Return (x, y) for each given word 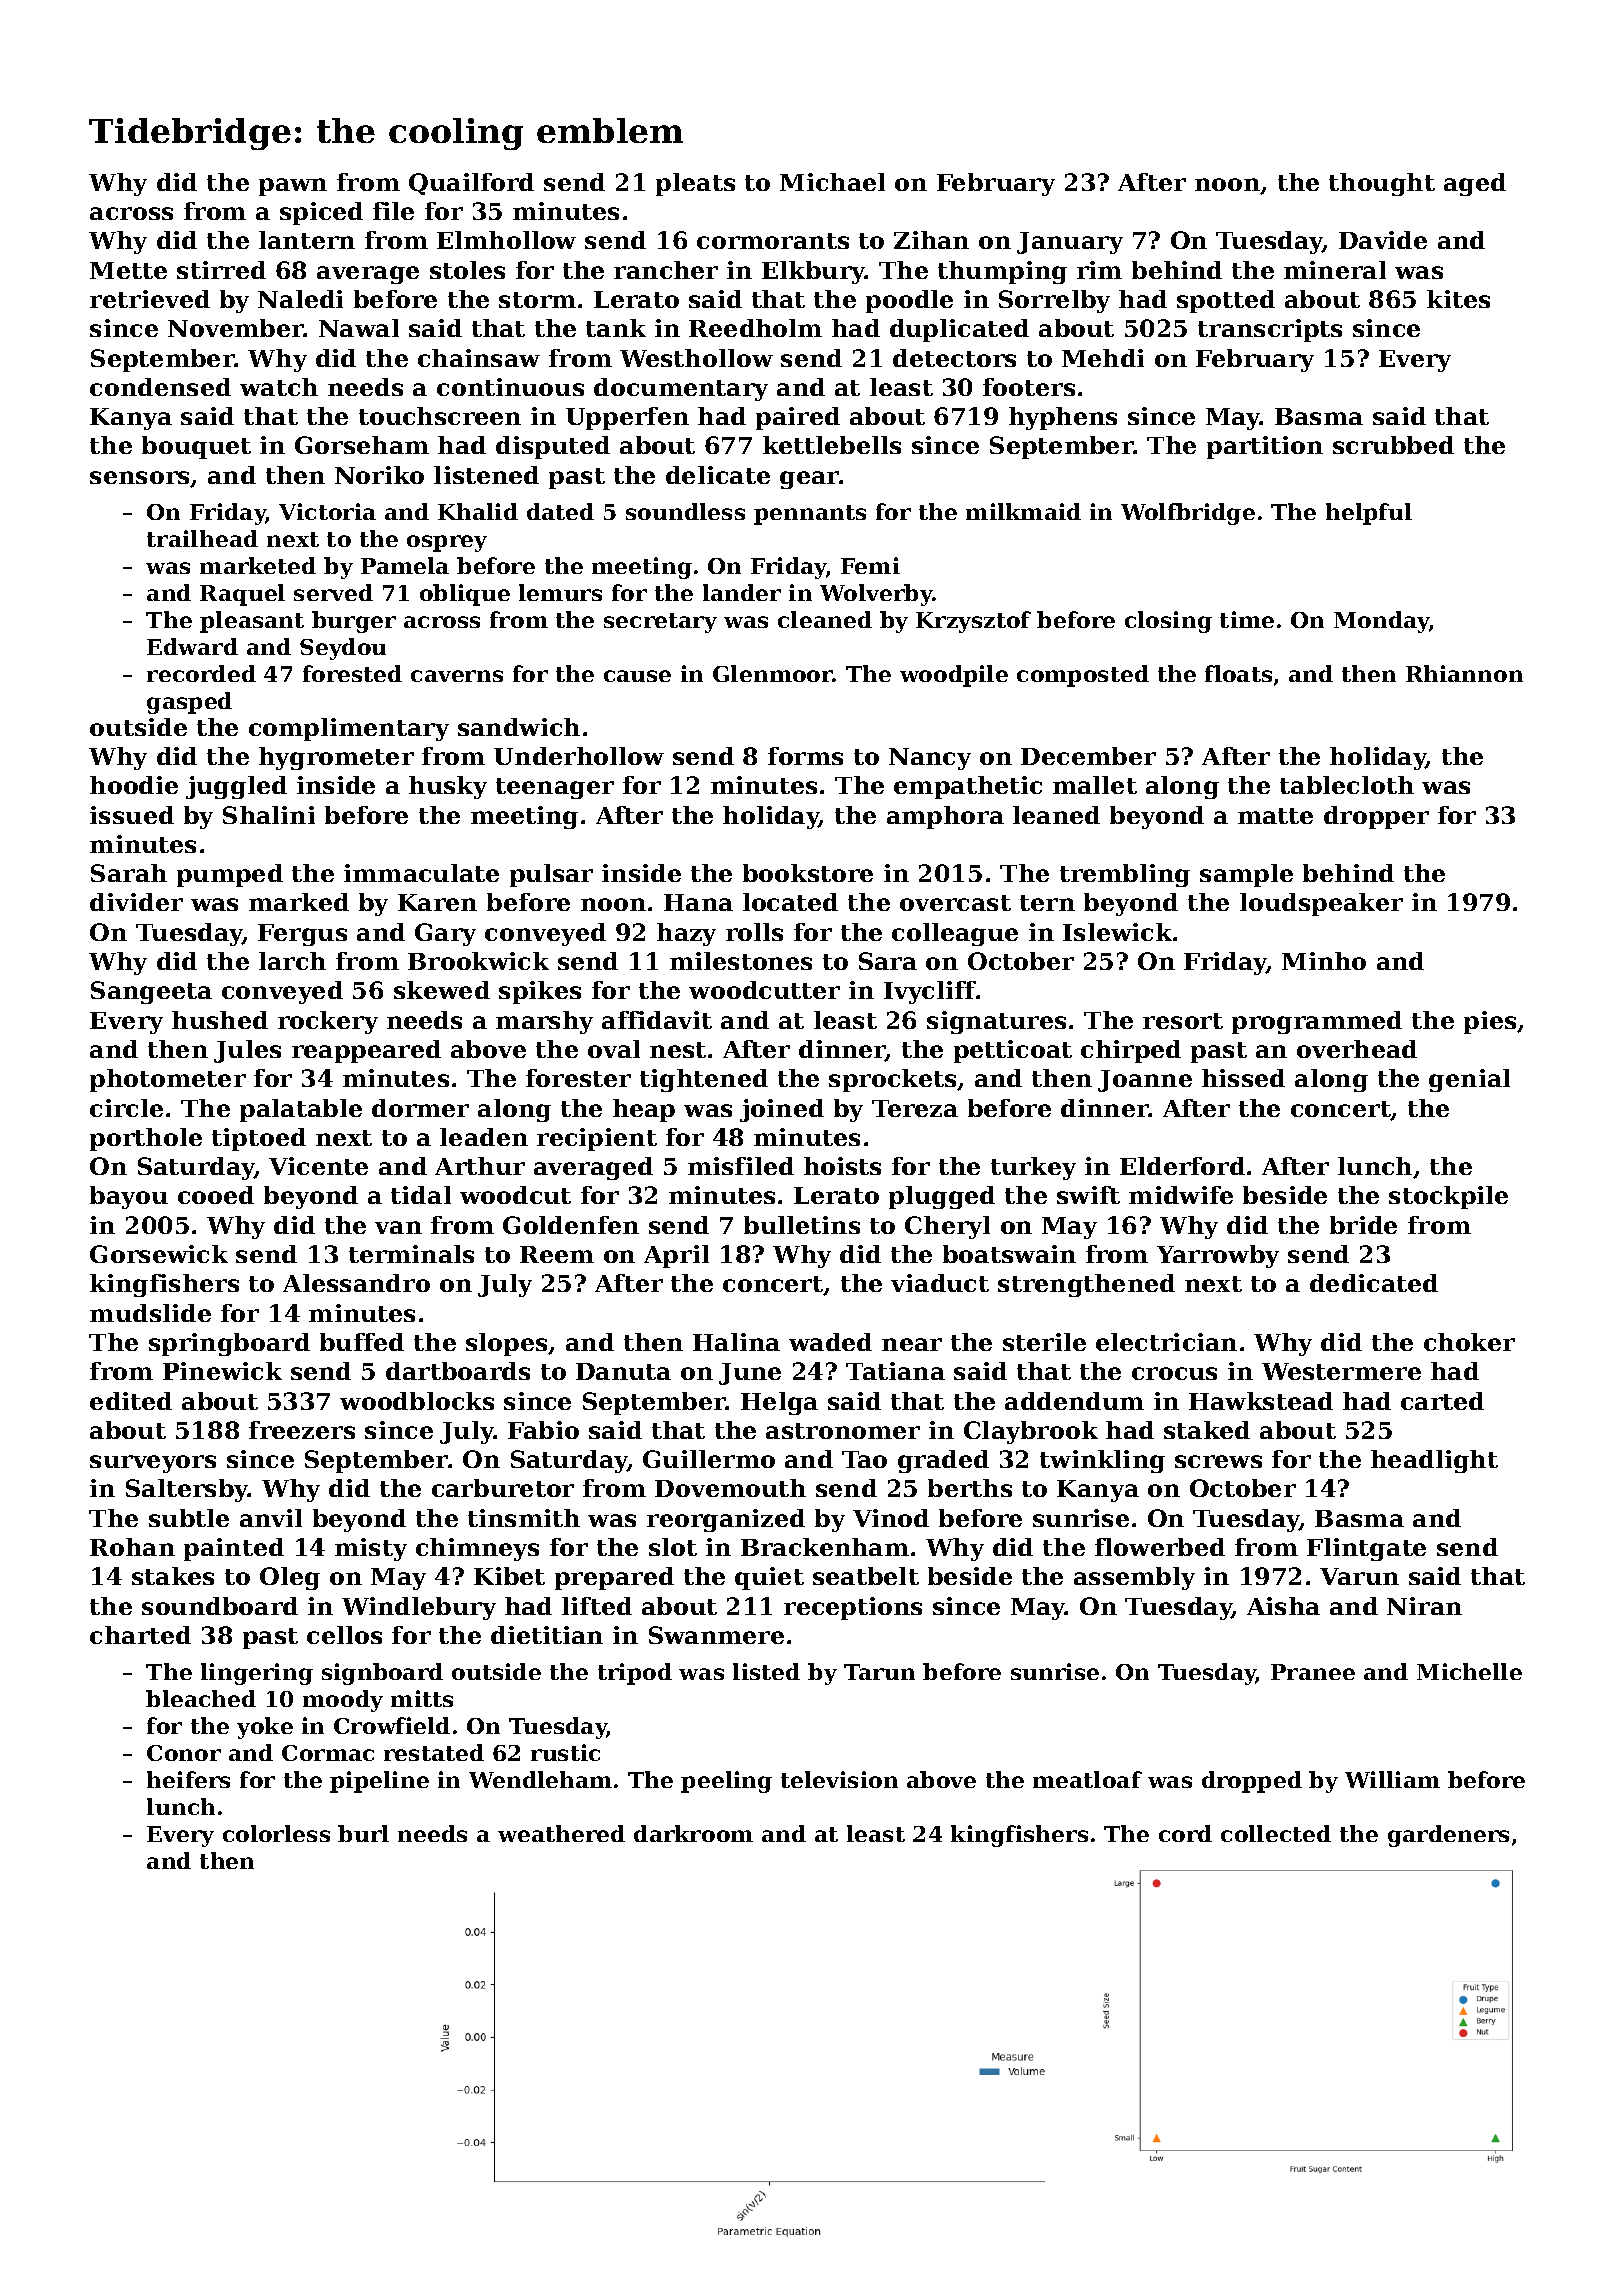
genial (1469, 1080)
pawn (293, 187)
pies (1490, 1022)
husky (448, 787)
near (912, 1344)
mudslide (150, 1313)
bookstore (808, 873)
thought (1382, 184)
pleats (695, 184)
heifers (188, 1779)
